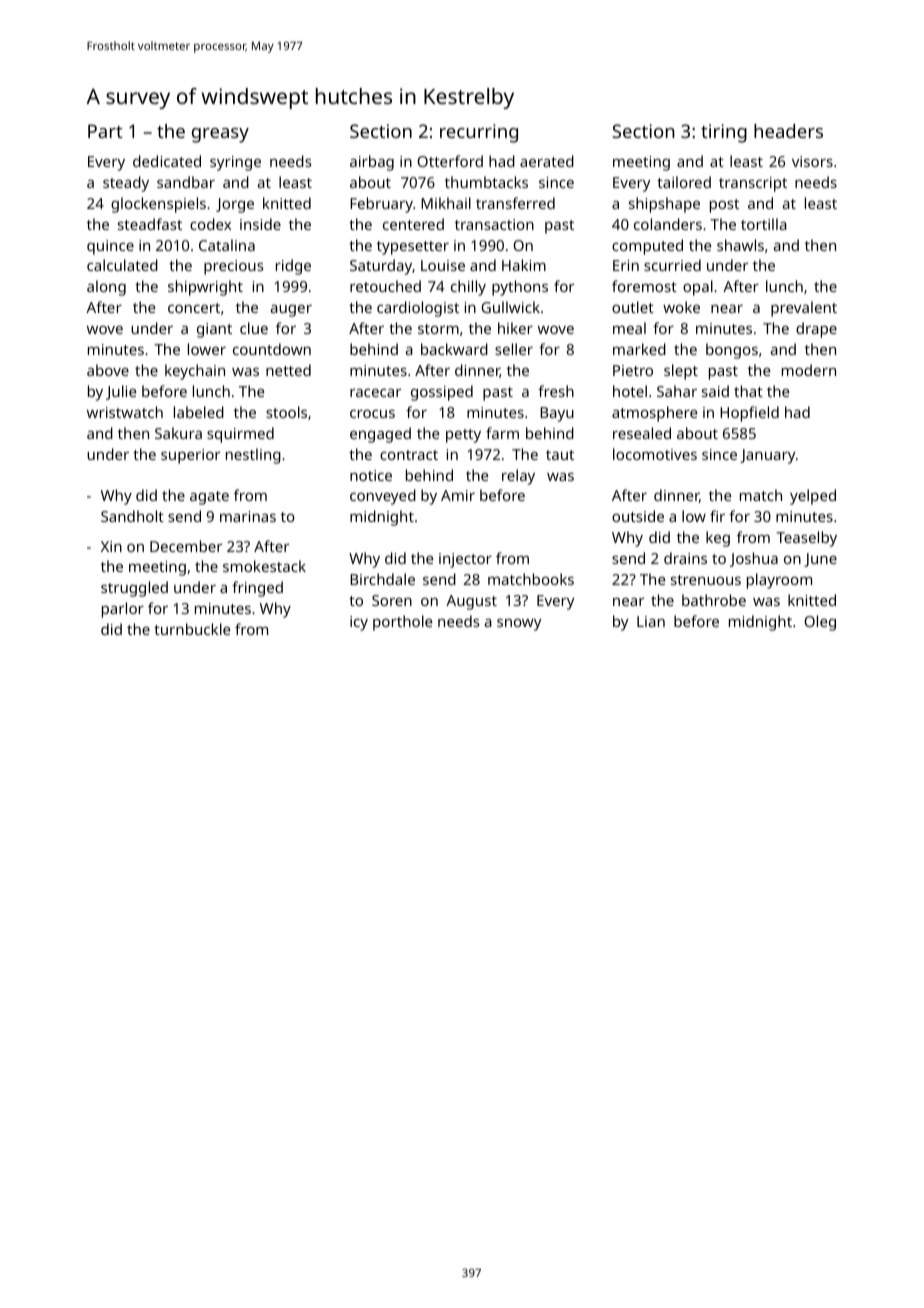 The width and height of the page is (924, 1308). Describe the element at coordinates (210, 224) in the page. I see `codex` at that location.
